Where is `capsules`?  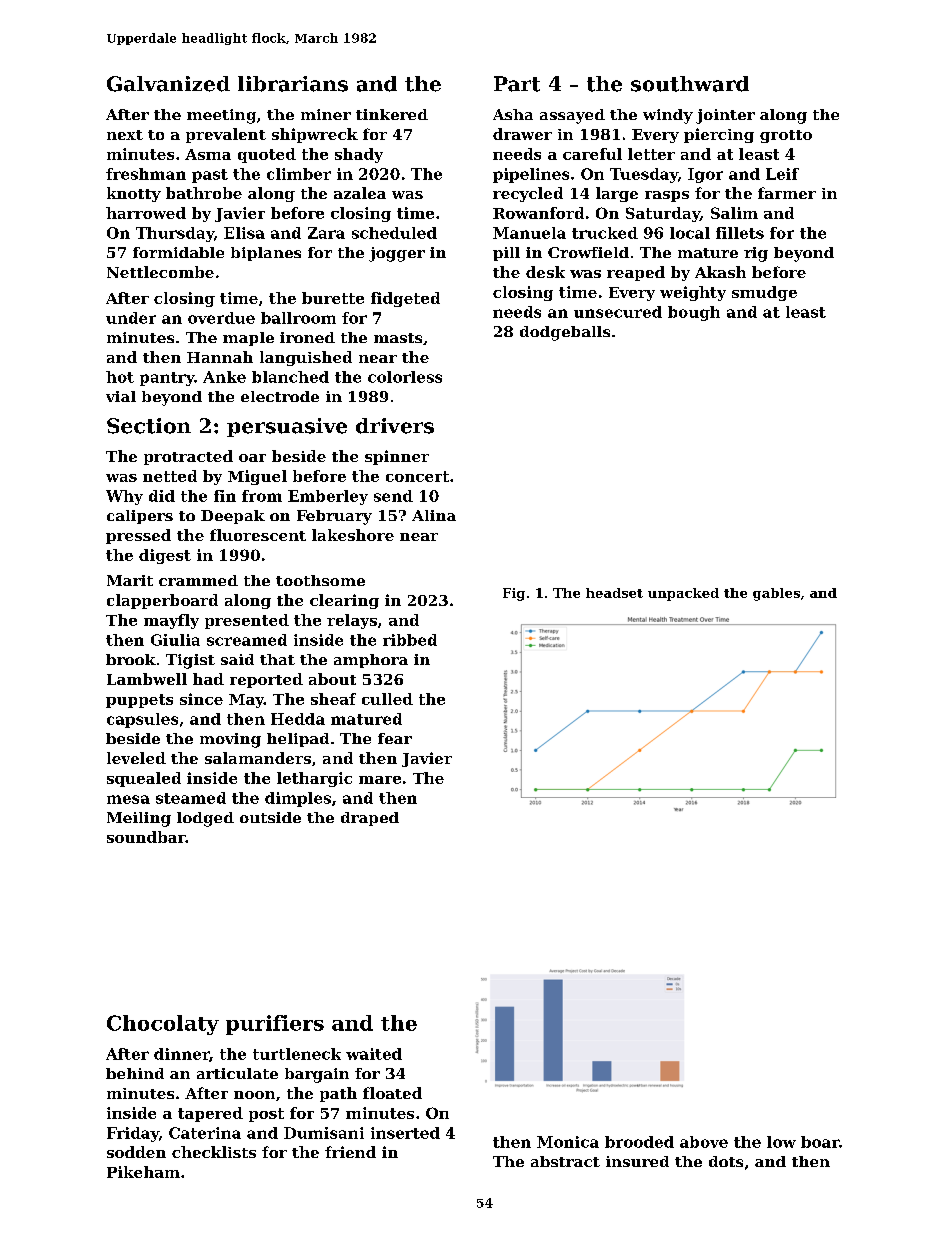
capsules is located at coordinates (142, 720).
